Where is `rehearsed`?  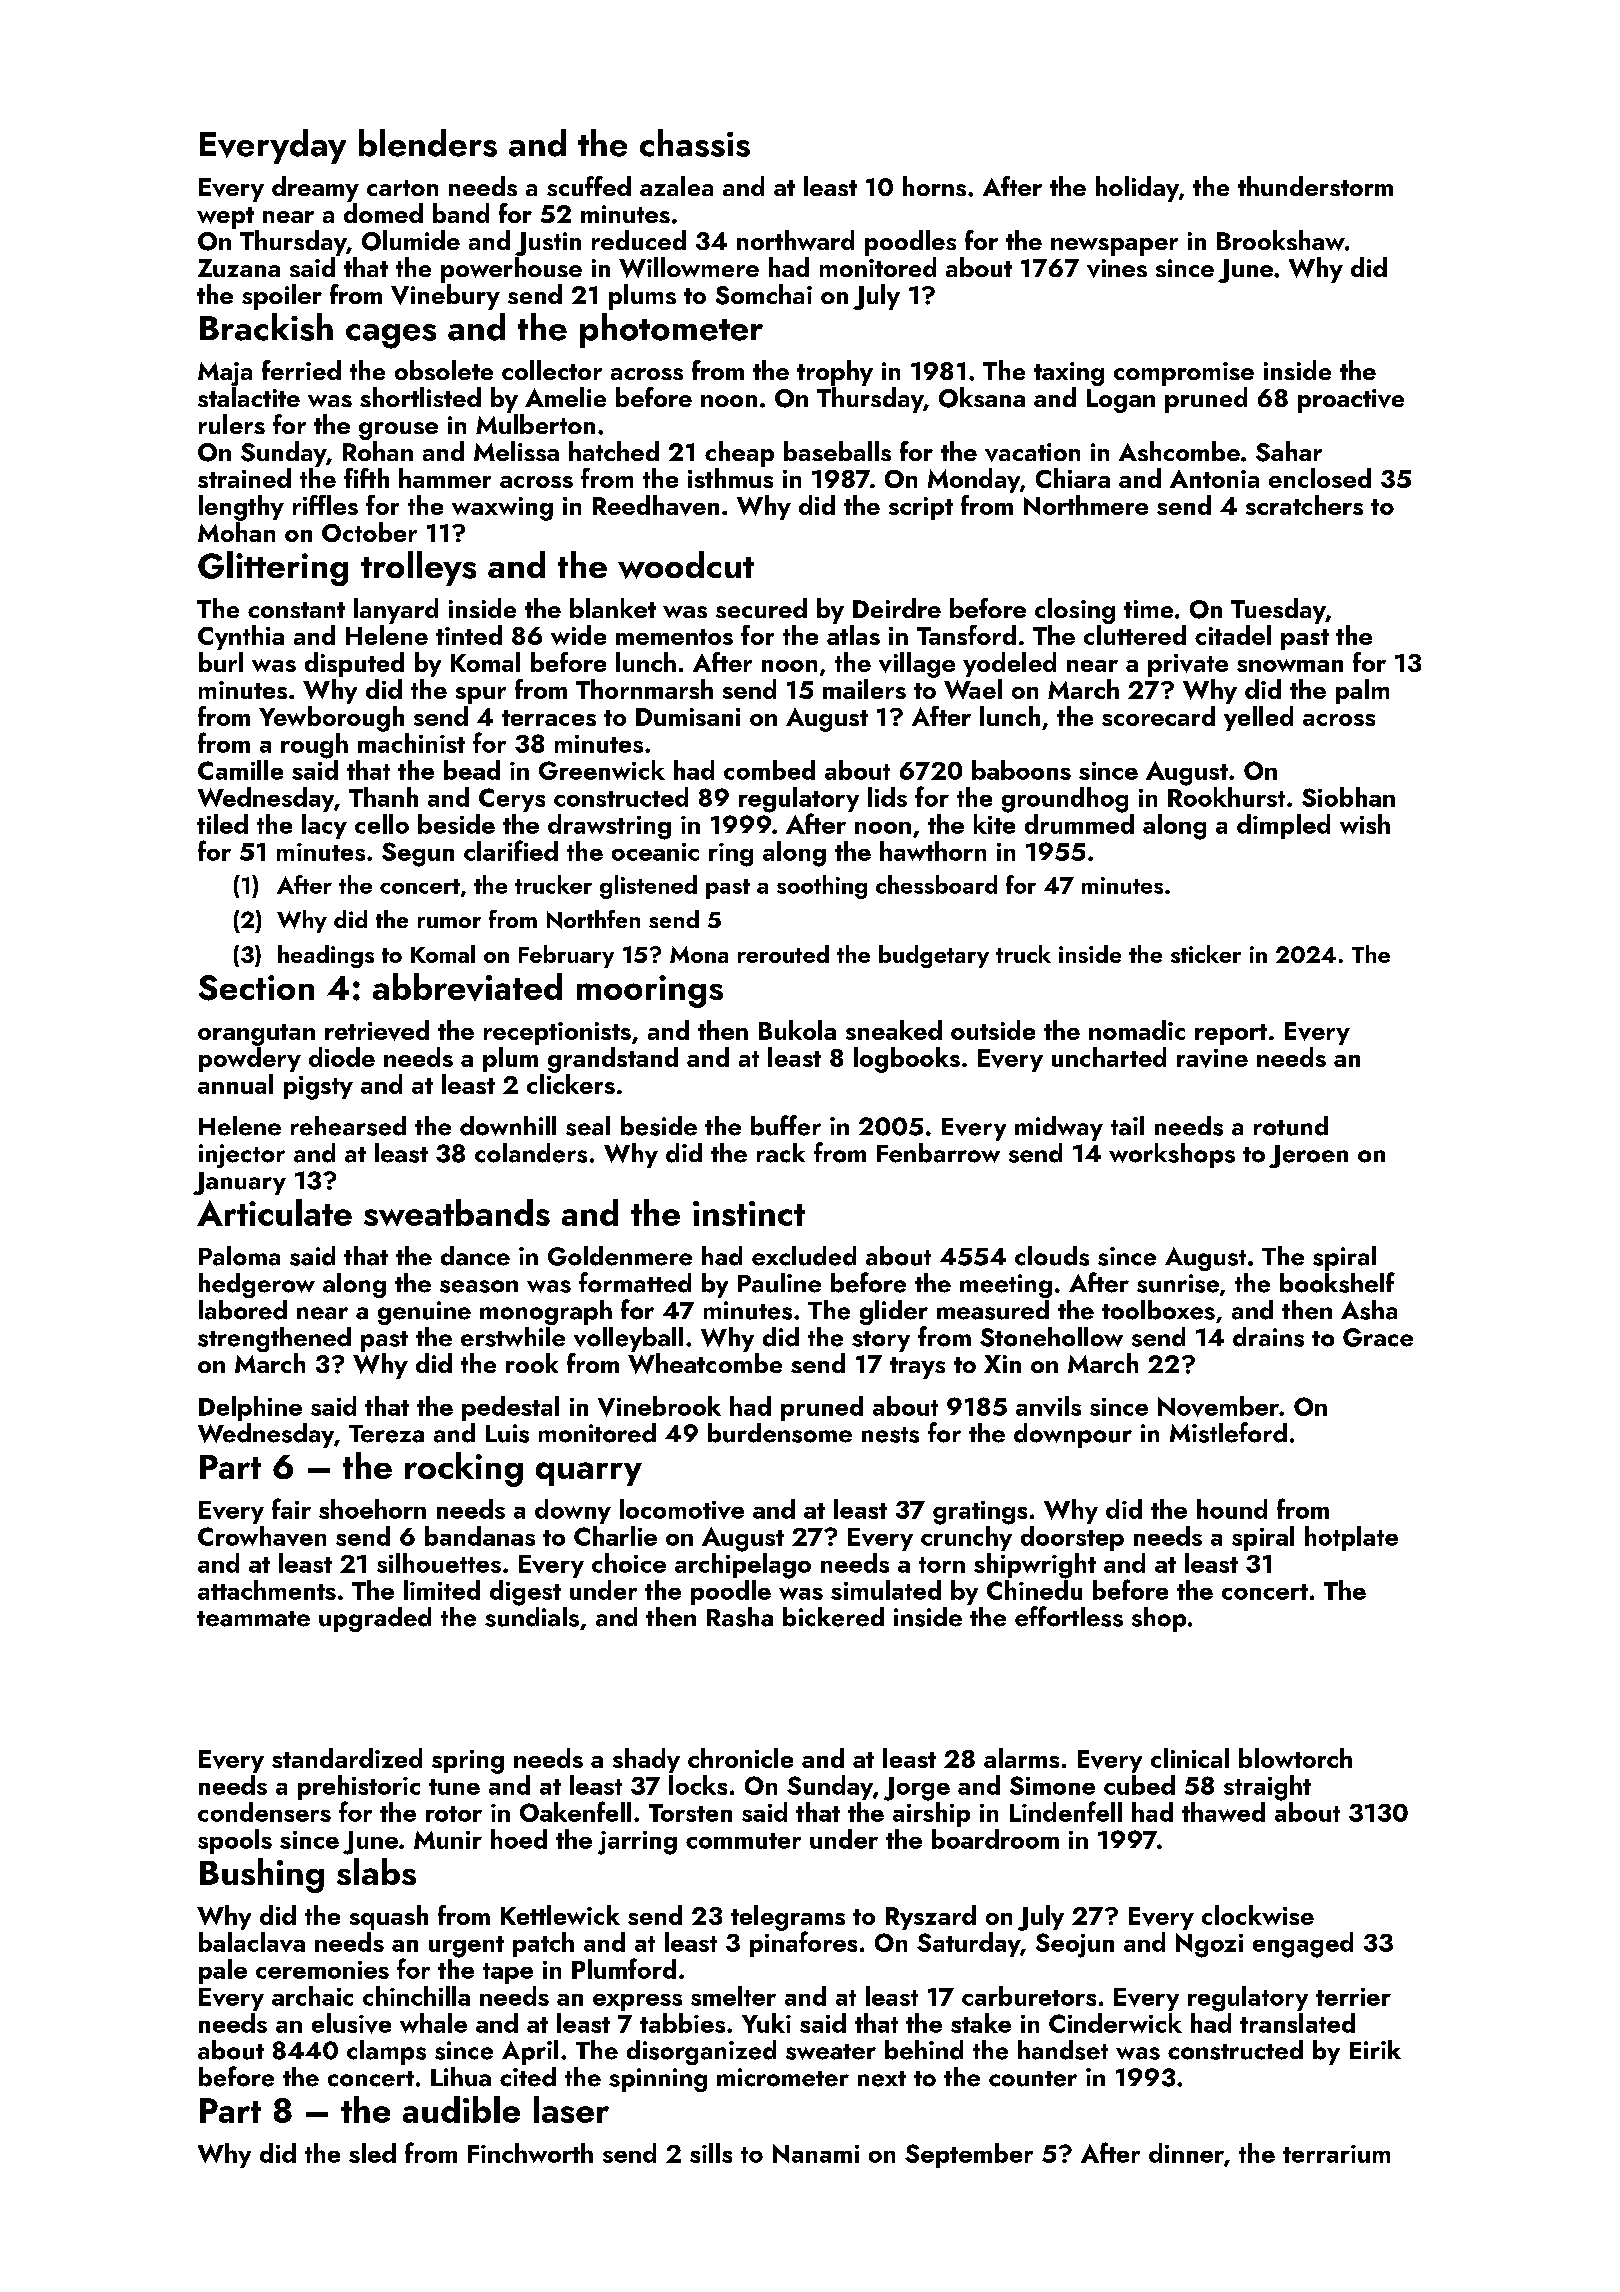
rehearsed is located at coordinates (348, 1126).
